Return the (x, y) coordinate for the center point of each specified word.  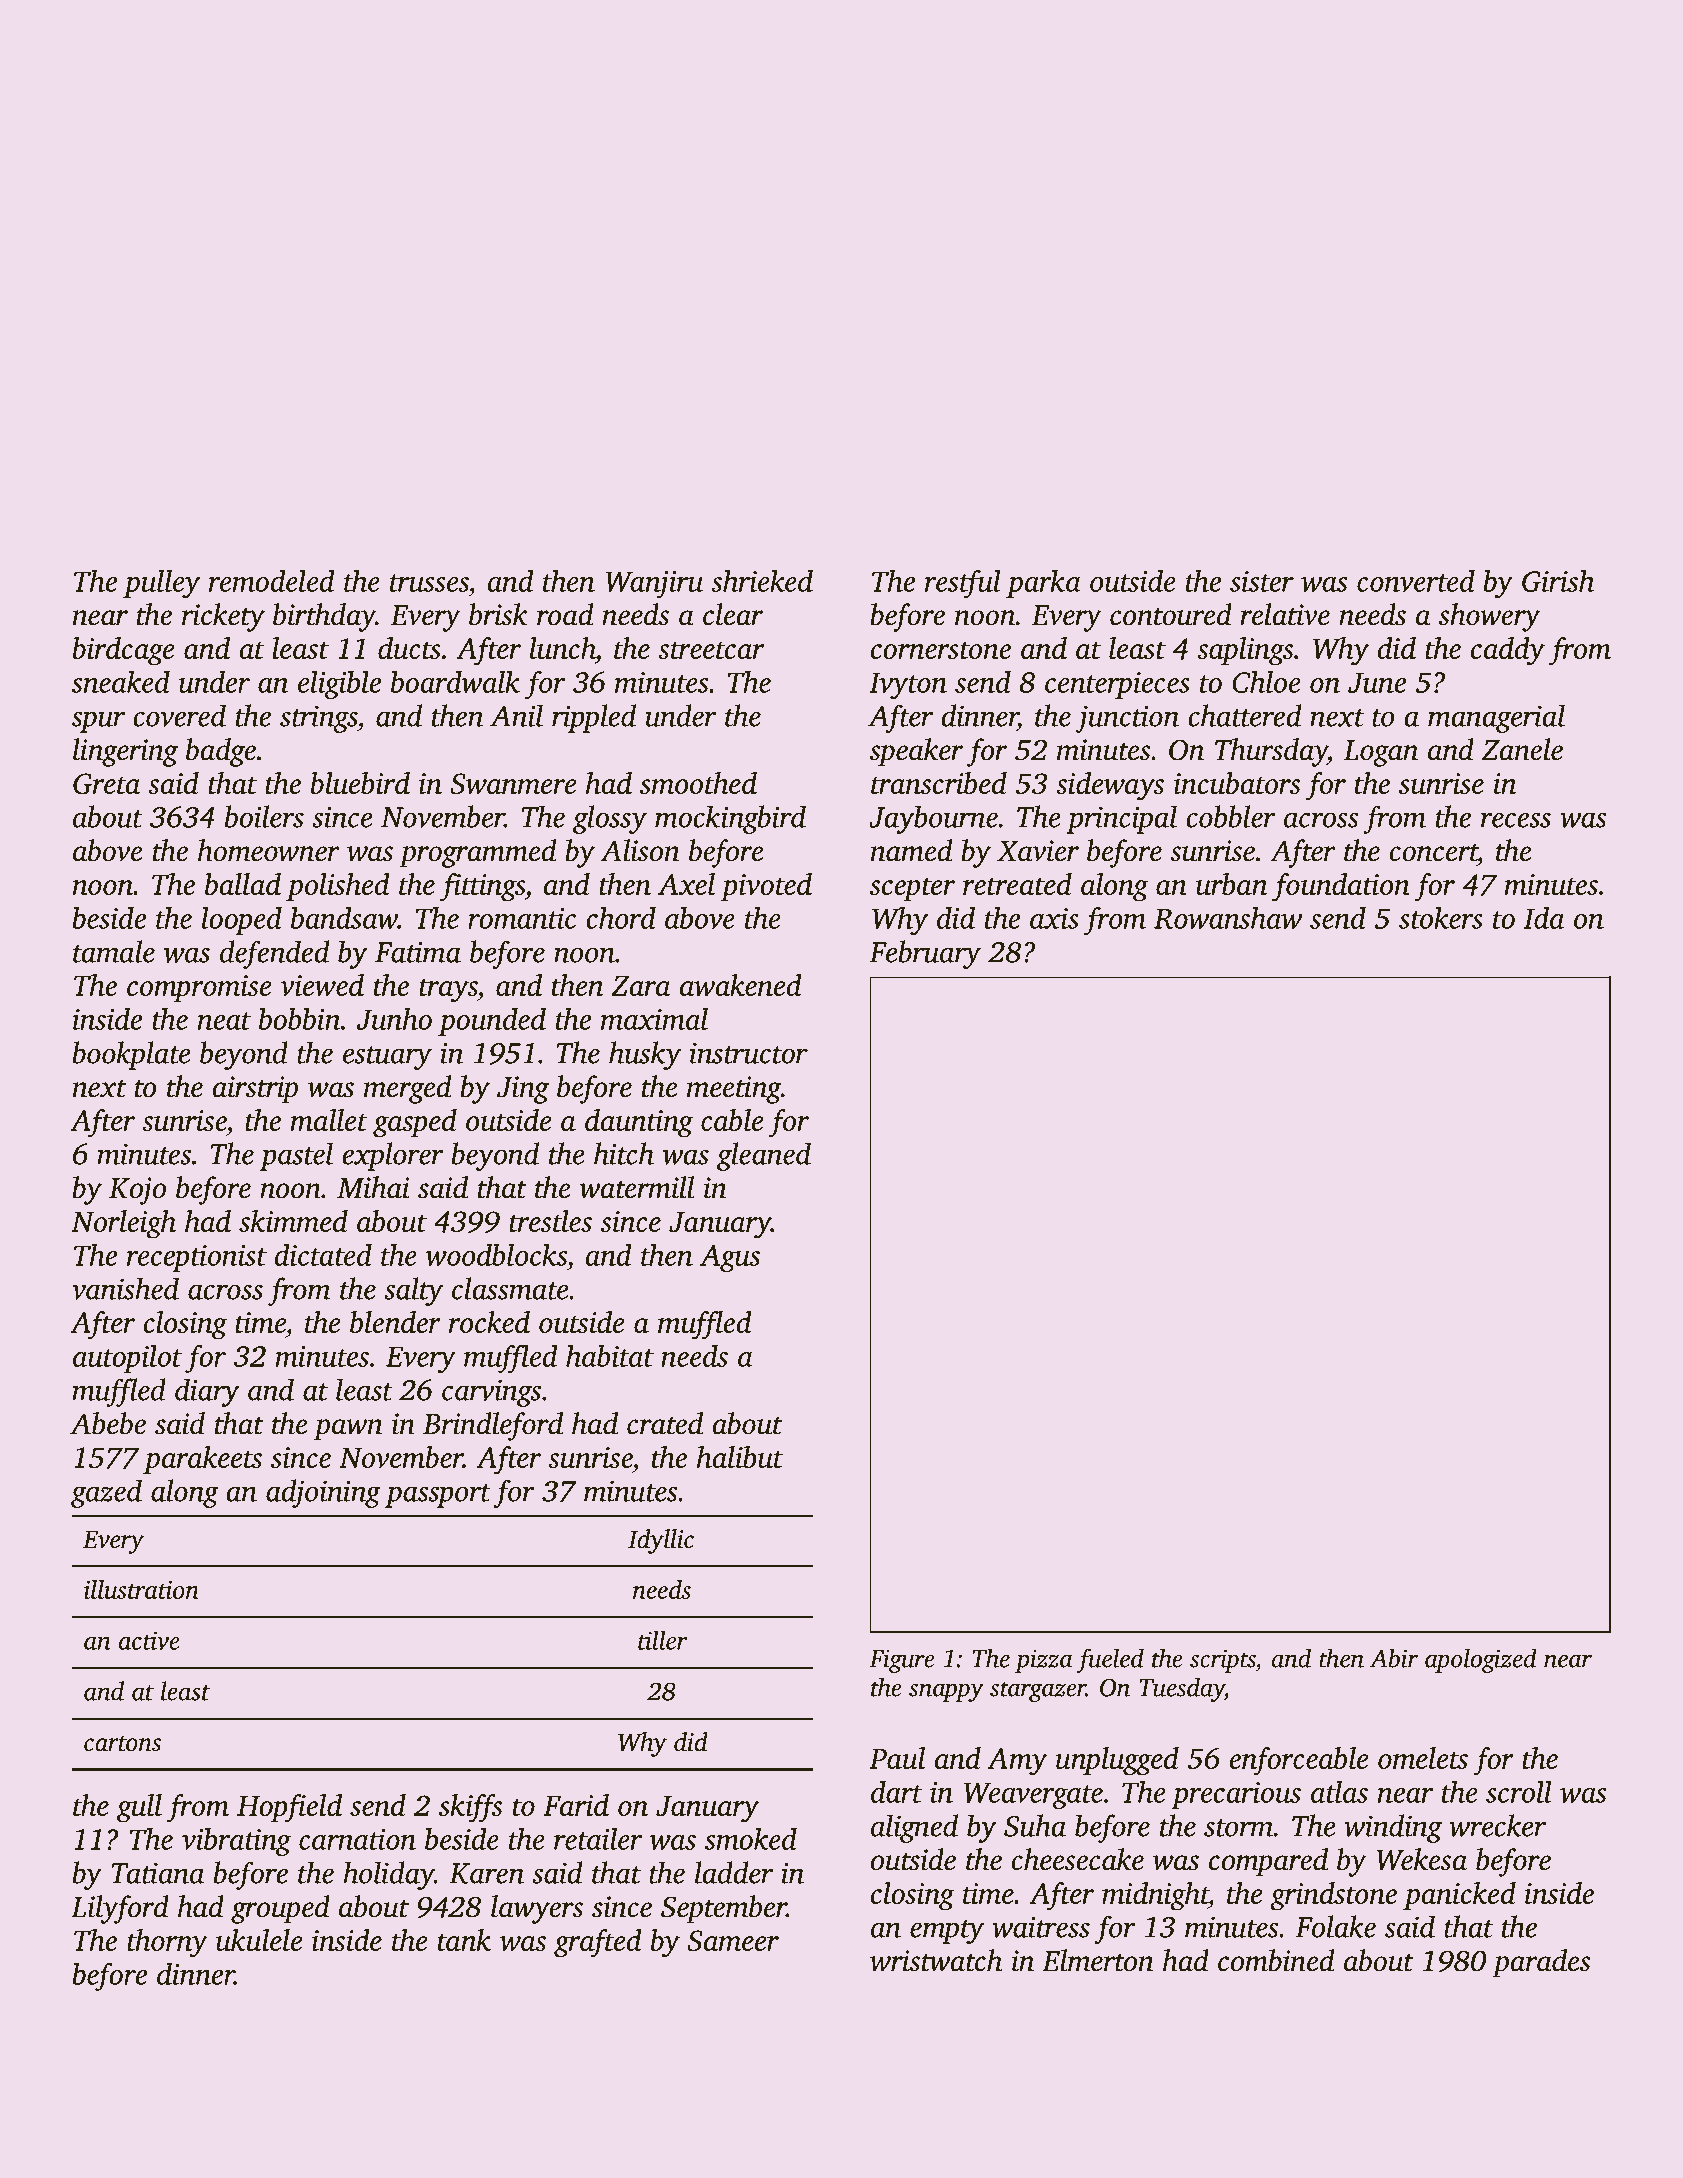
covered (179, 715)
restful (963, 583)
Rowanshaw (1228, 917)
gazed (106, 1493)
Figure (902, 1661)
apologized (1481, 1660)
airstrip (255, 1090)
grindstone (1333, 1896)
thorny (167, 1943)
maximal (654, 1019)
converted (1416, 580)
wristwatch (936, 1960)
